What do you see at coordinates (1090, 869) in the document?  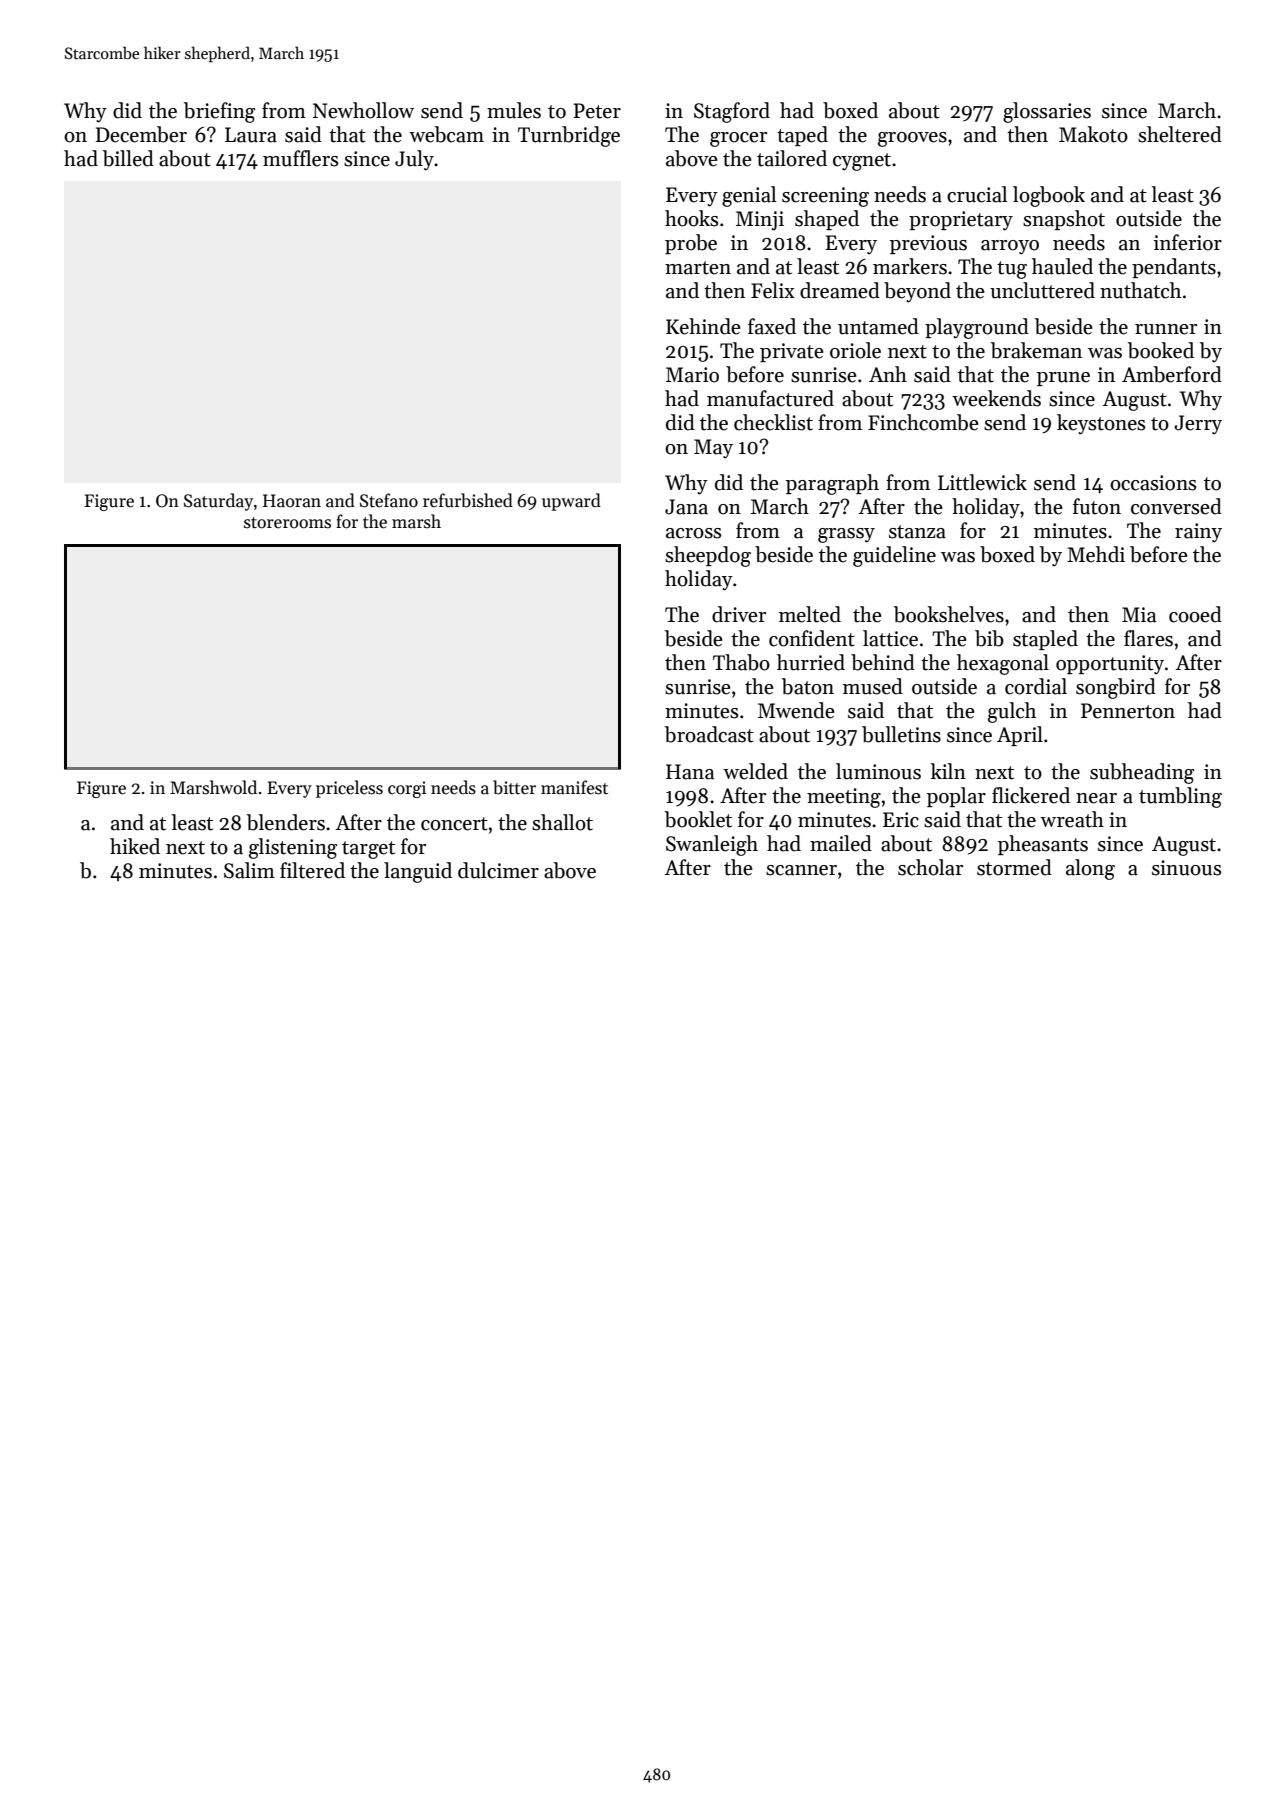 I see `along` at bounding box center [1090, 869].
